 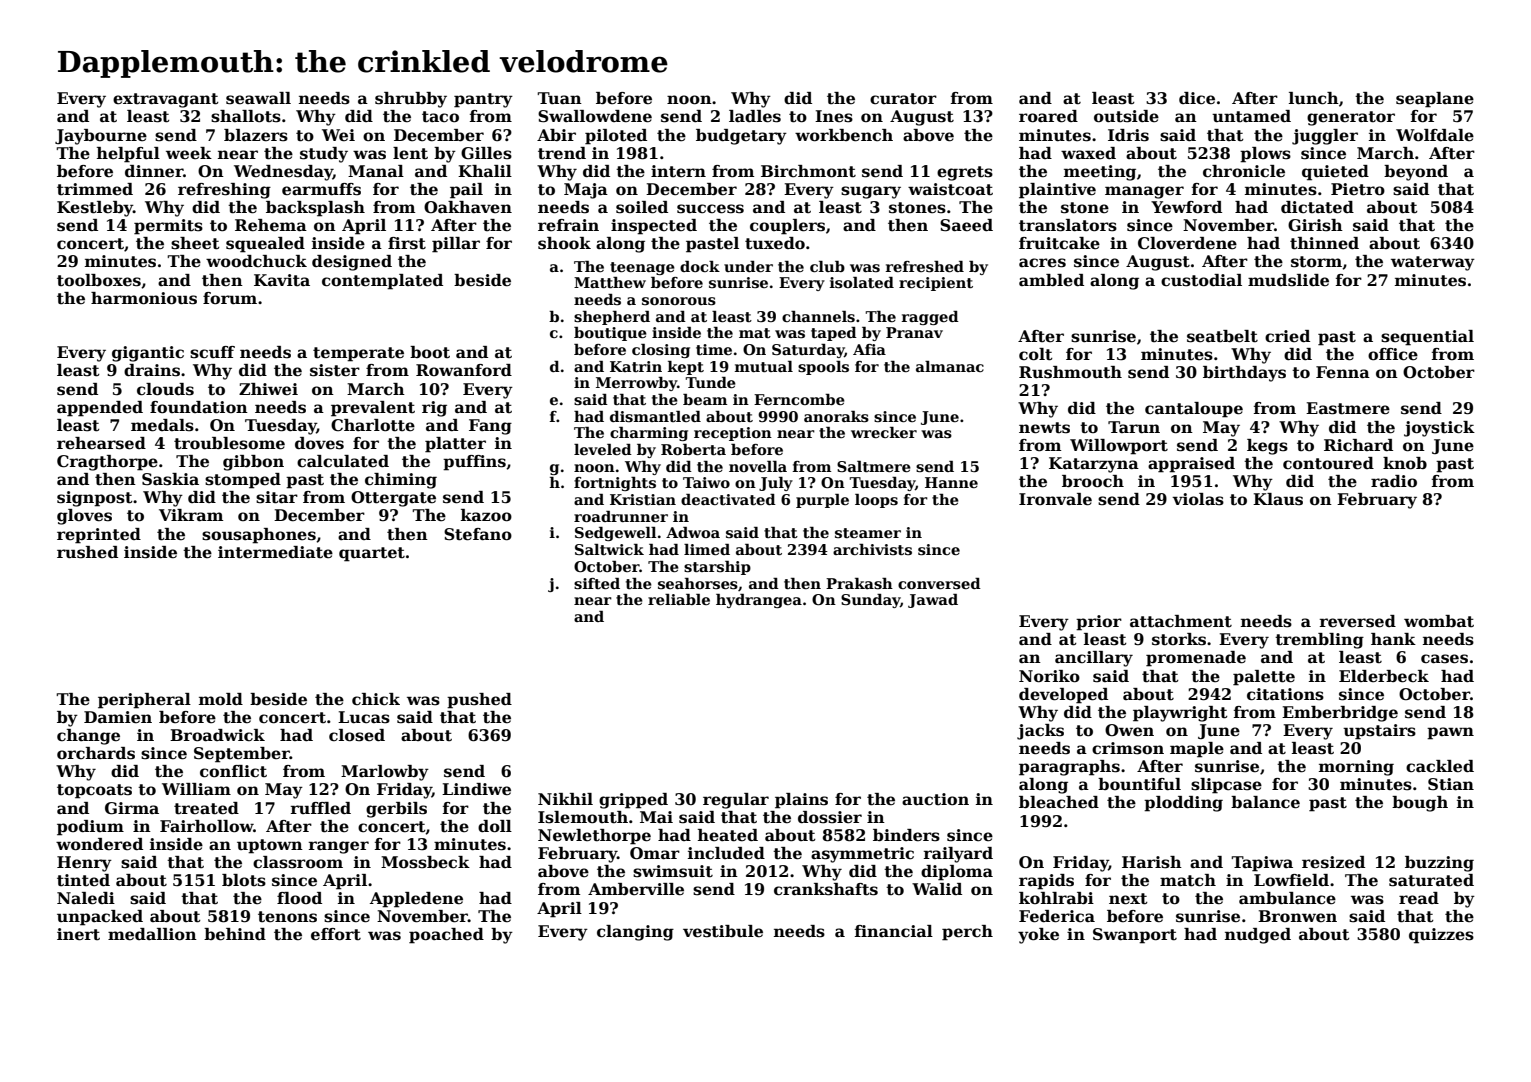 What do you see at coordinates (903, 99) in the document?
I see `curator` at bounding box center [903, 99].
